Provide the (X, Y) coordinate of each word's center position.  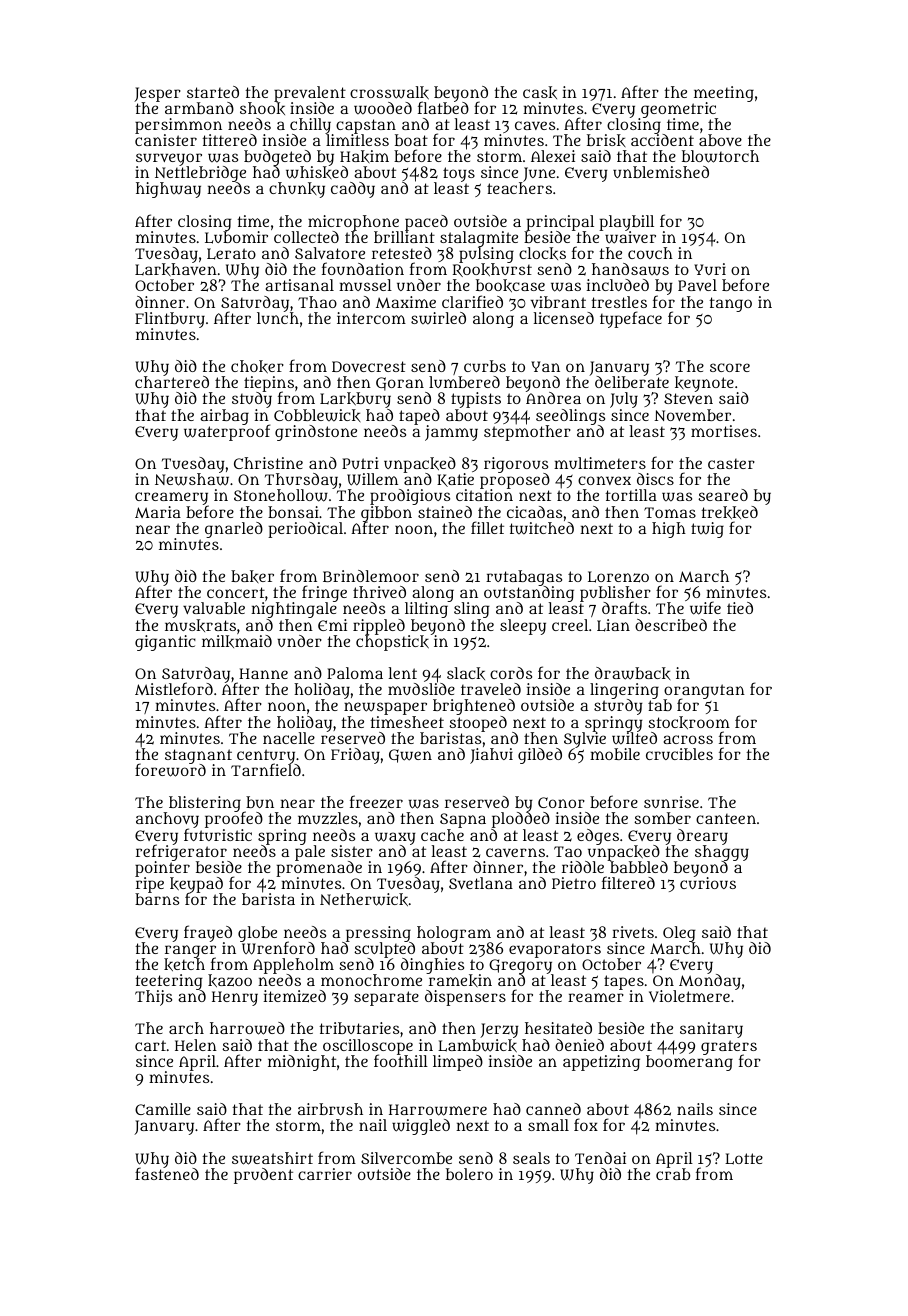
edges (598, 837)
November (692, 415)
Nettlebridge (200, 175)
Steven (688, 399)
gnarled (234, 530)
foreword (170, 770)
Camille (163, 1109)
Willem (372, 479)
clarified (472, 301)
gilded (540, 756)
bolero (469, 1174)
